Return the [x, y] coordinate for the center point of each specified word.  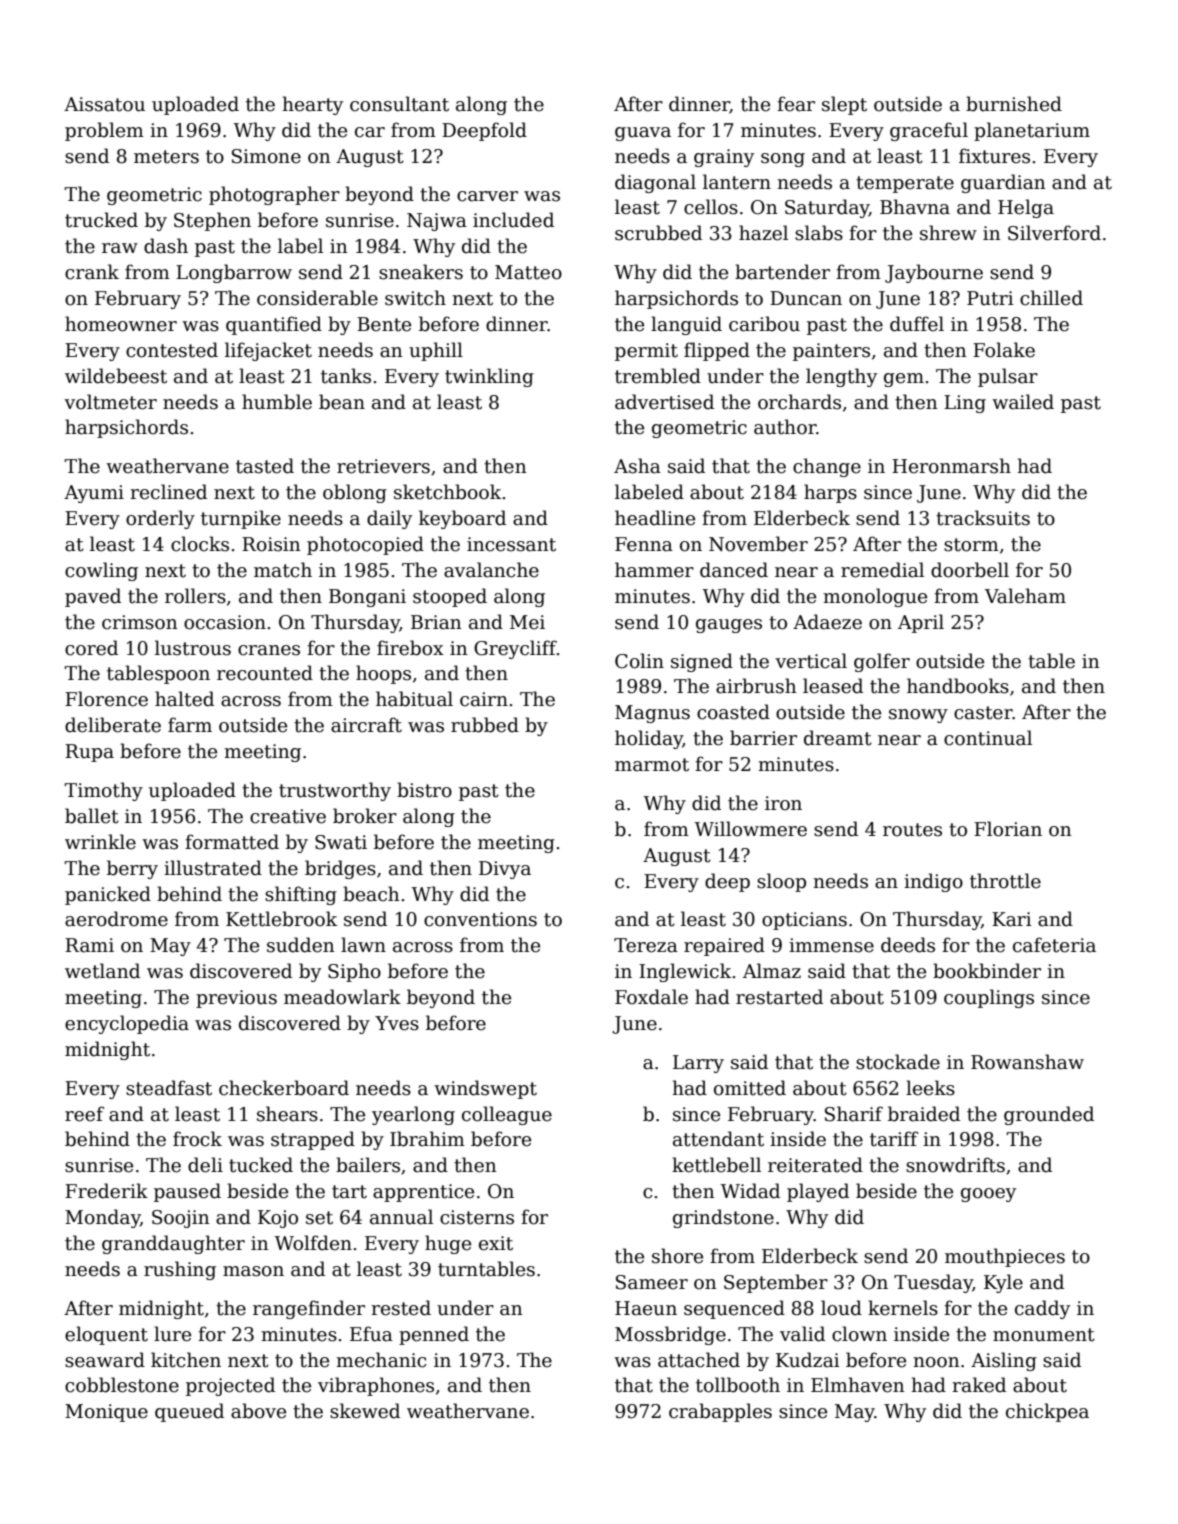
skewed [365, 1411]
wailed [1023, 402]
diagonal [655, 183]
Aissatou [104, 104]
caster [983, 713]
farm [190, 725]
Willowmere [751, 829]
